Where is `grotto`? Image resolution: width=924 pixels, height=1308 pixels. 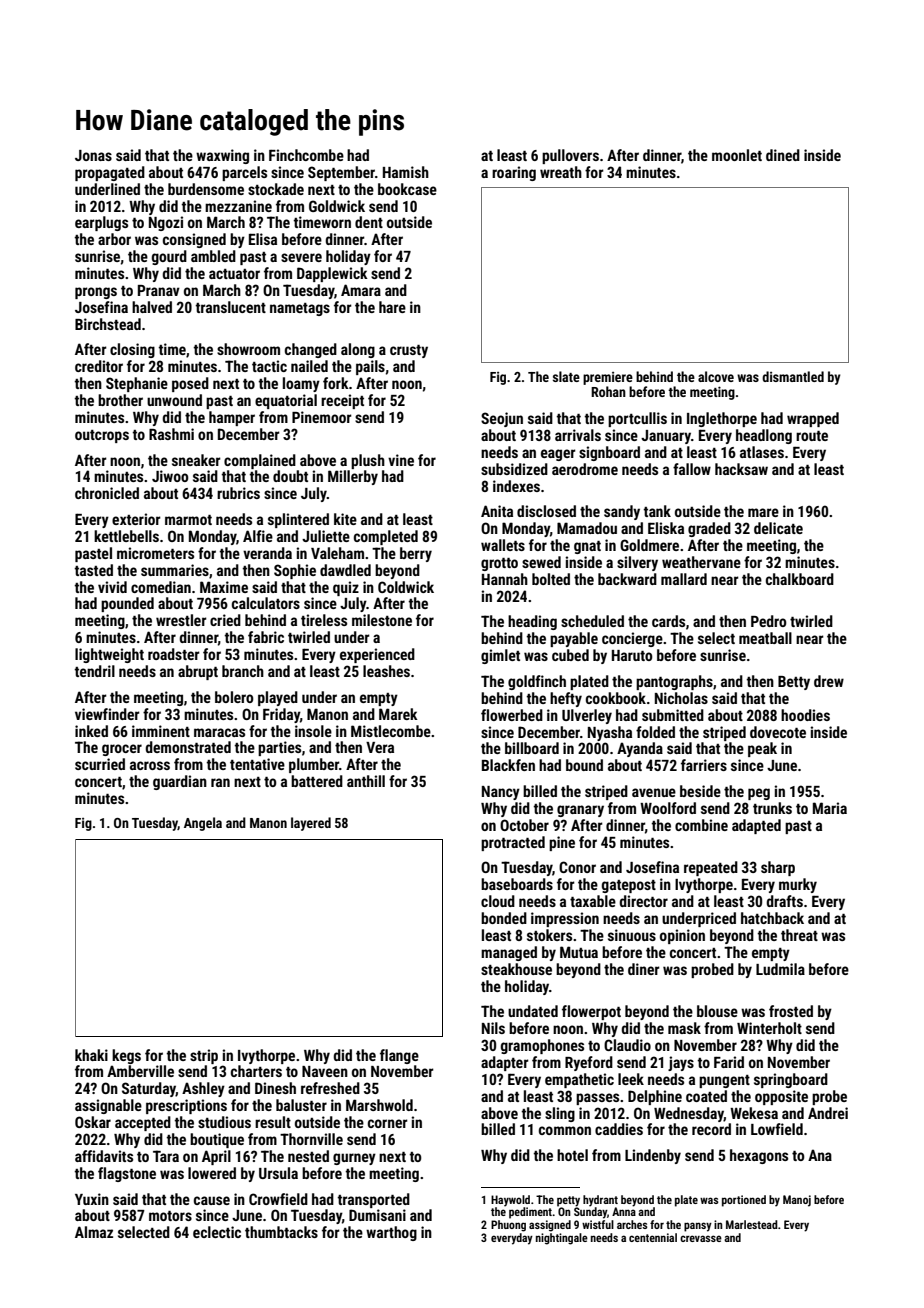
grotto is located at coordinates (499, 564).
